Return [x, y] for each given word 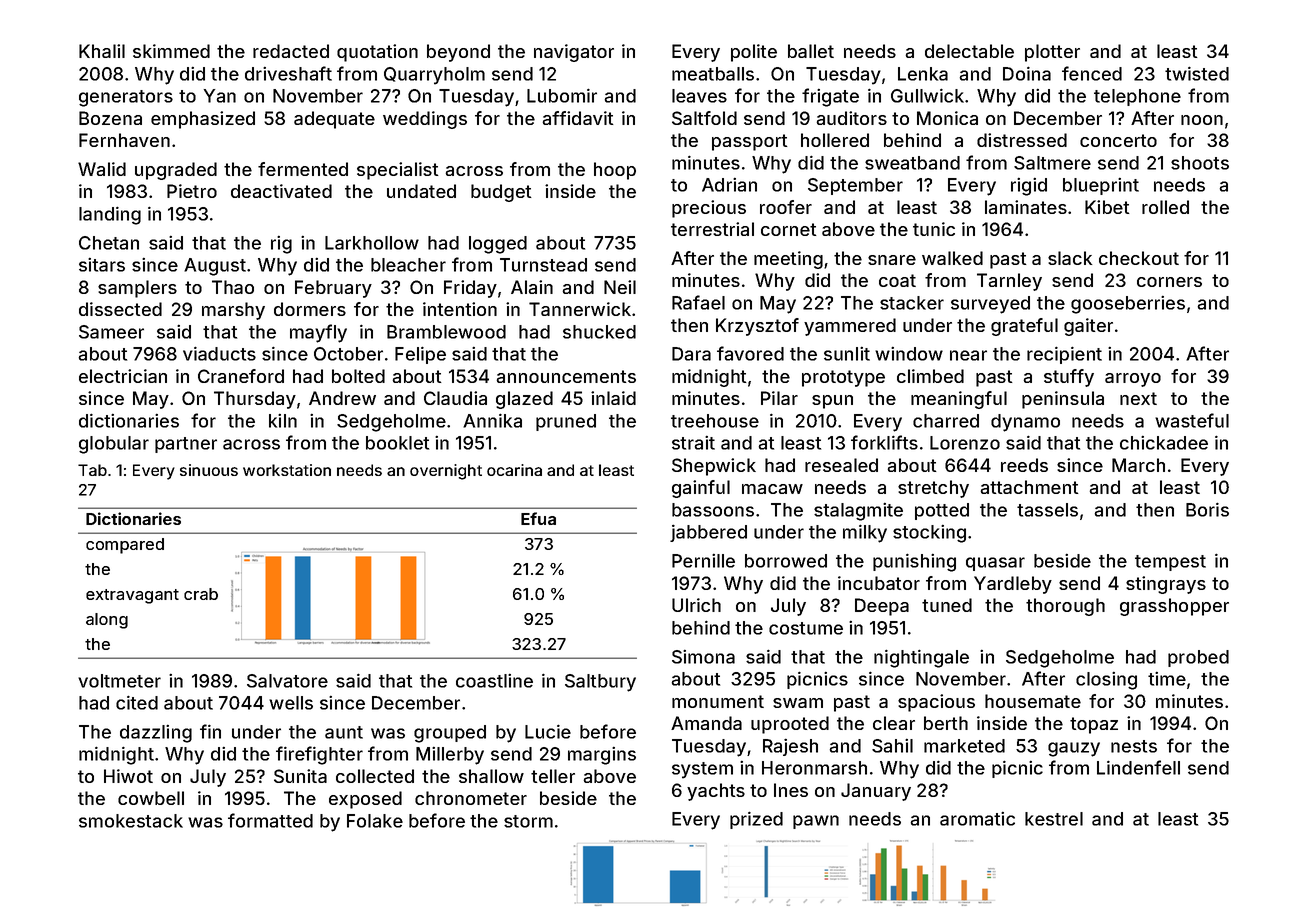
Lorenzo [965, 443]
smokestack [131, 821]
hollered [835, 140]
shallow [491, 776]
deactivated [281, 191]
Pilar [779, 398]
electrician [123, 376]
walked [952, 258]
